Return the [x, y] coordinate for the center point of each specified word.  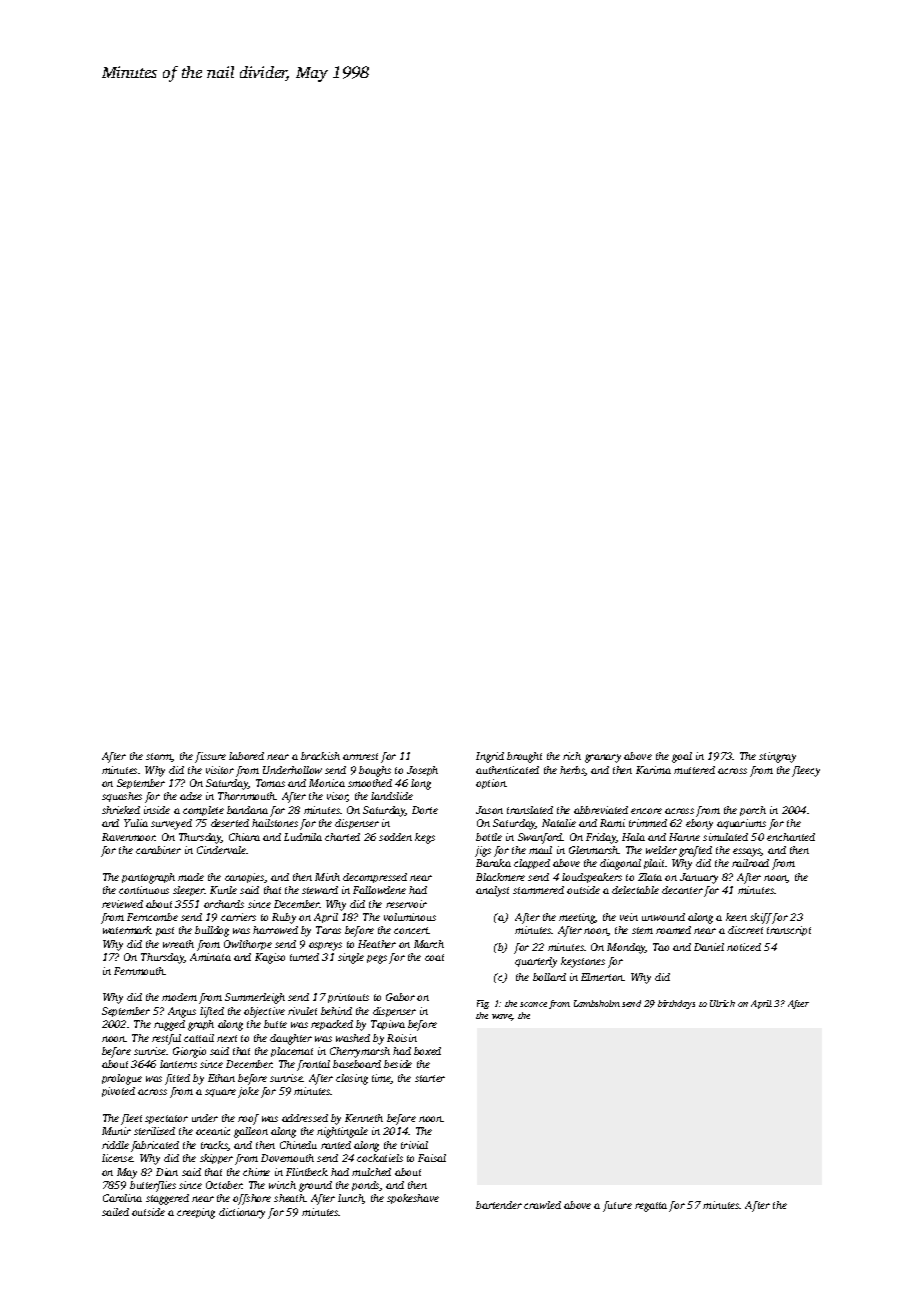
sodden [395, 837]
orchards [224, 904]
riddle [115, 1145]
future [617, 1206]
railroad [750, 863]
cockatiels [380, 1158]
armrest [360, 756]
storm [159, 757]
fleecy [806, 771]
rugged [169, 1025]
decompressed [375, 878]
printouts [348, 998]
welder [661, 850]
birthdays [676, 1004]
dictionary [242, 1213]
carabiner [158, 850]
